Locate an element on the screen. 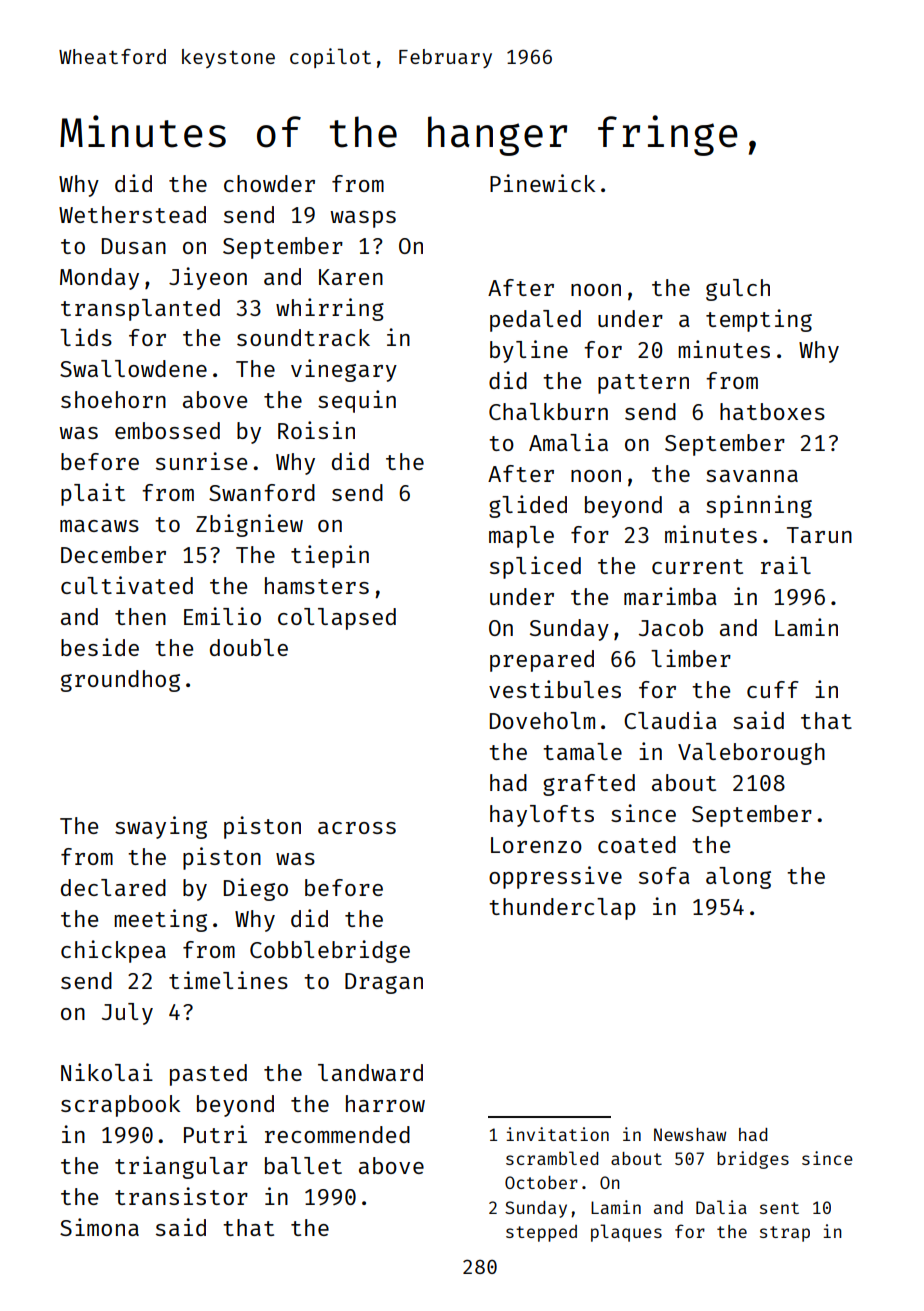  Simona is located at coordinates (99, 1227).
